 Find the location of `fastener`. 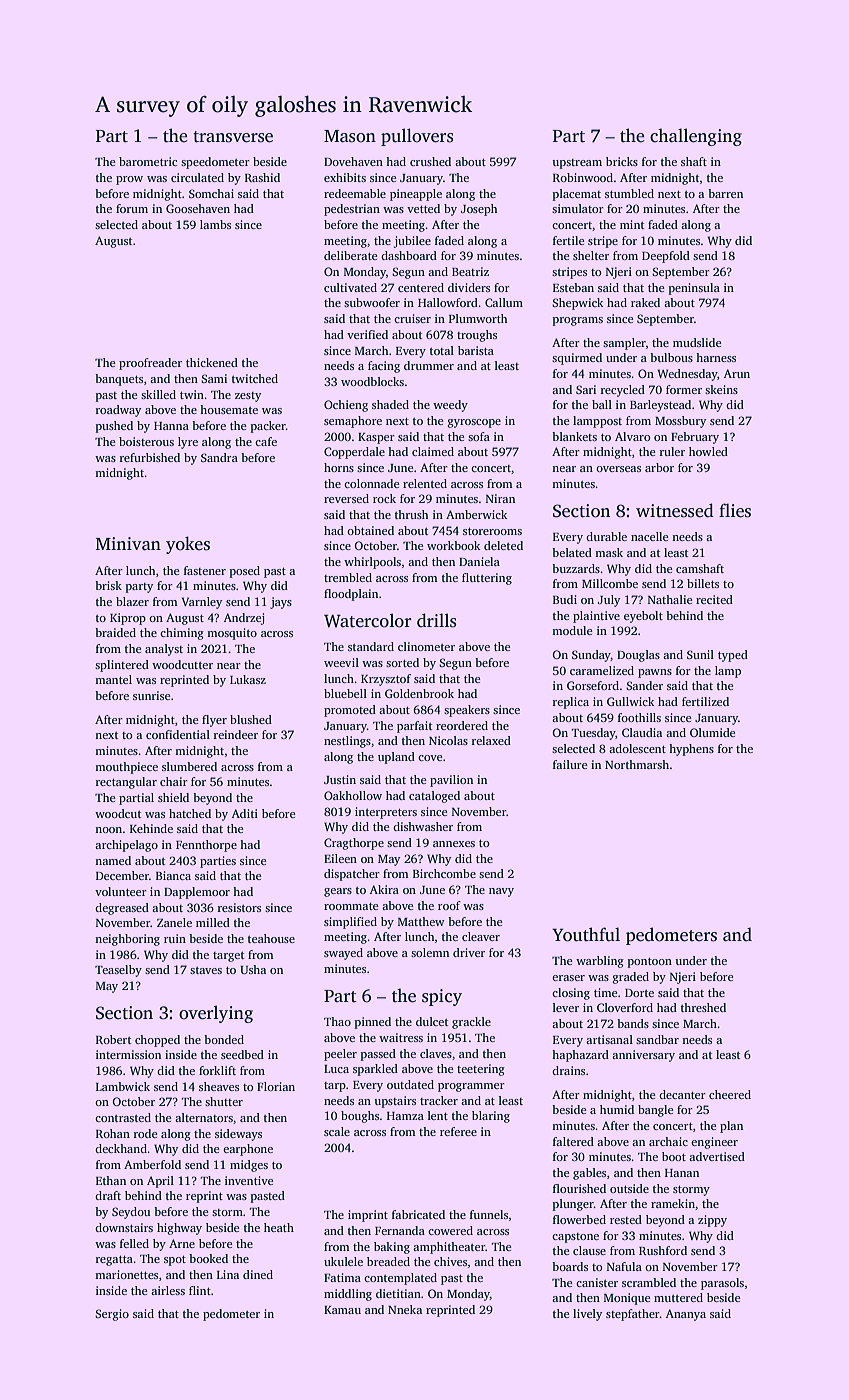

fastener is located at coordinates (205, 570).
